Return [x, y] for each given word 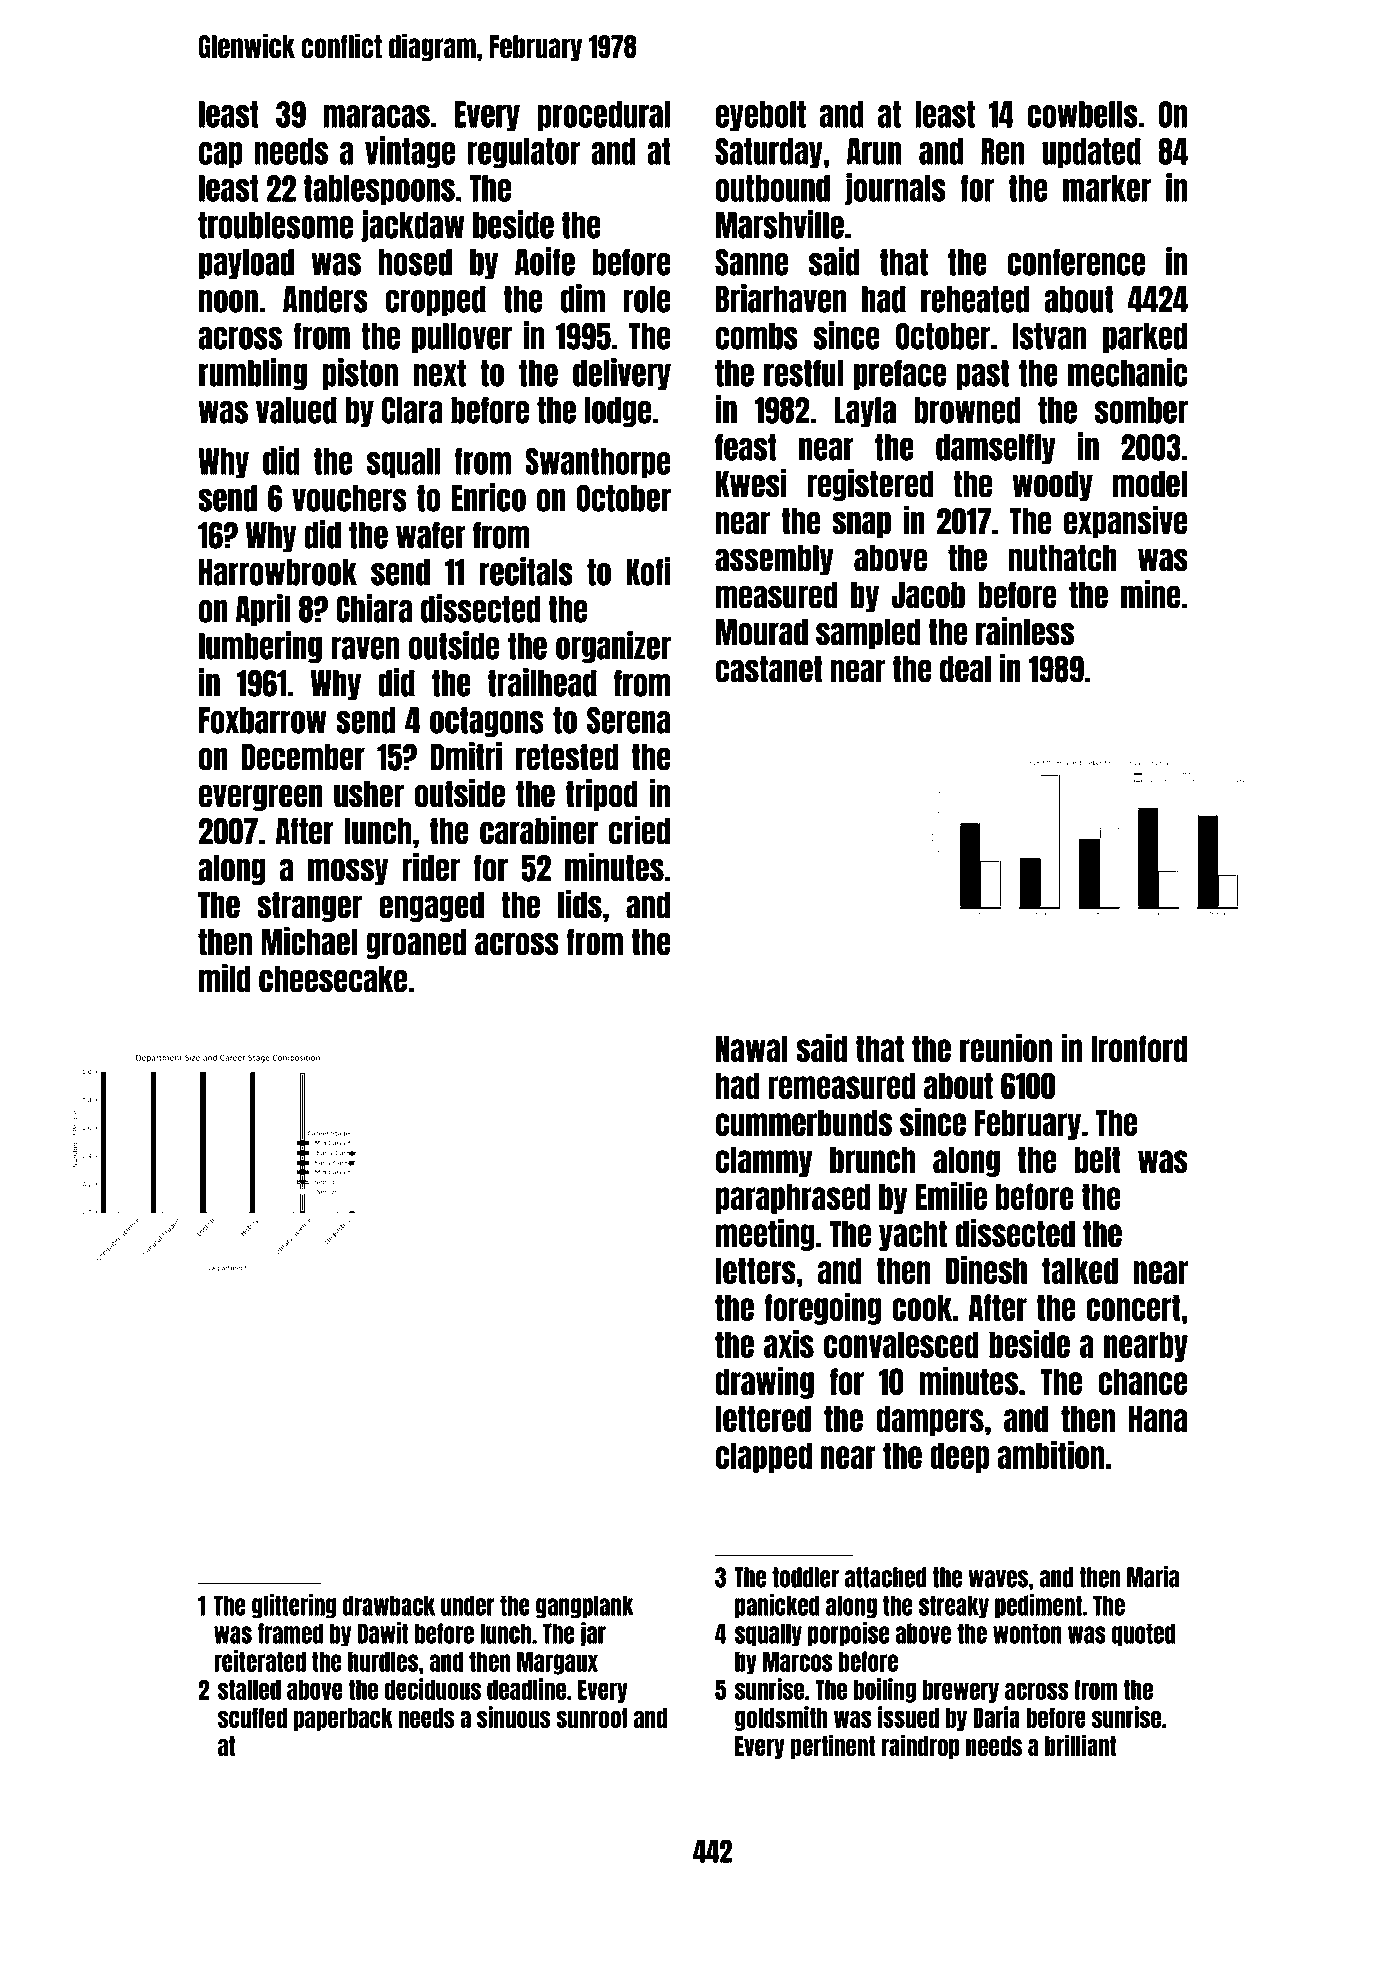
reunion [1006, 1048]
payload [246, 264]
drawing [765, 1382]
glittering [294, 1606]
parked [1145, 338]
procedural [604, 116]
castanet [768, 669]
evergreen [261, 797]
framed [290, 1633]
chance [1142, 1381]
